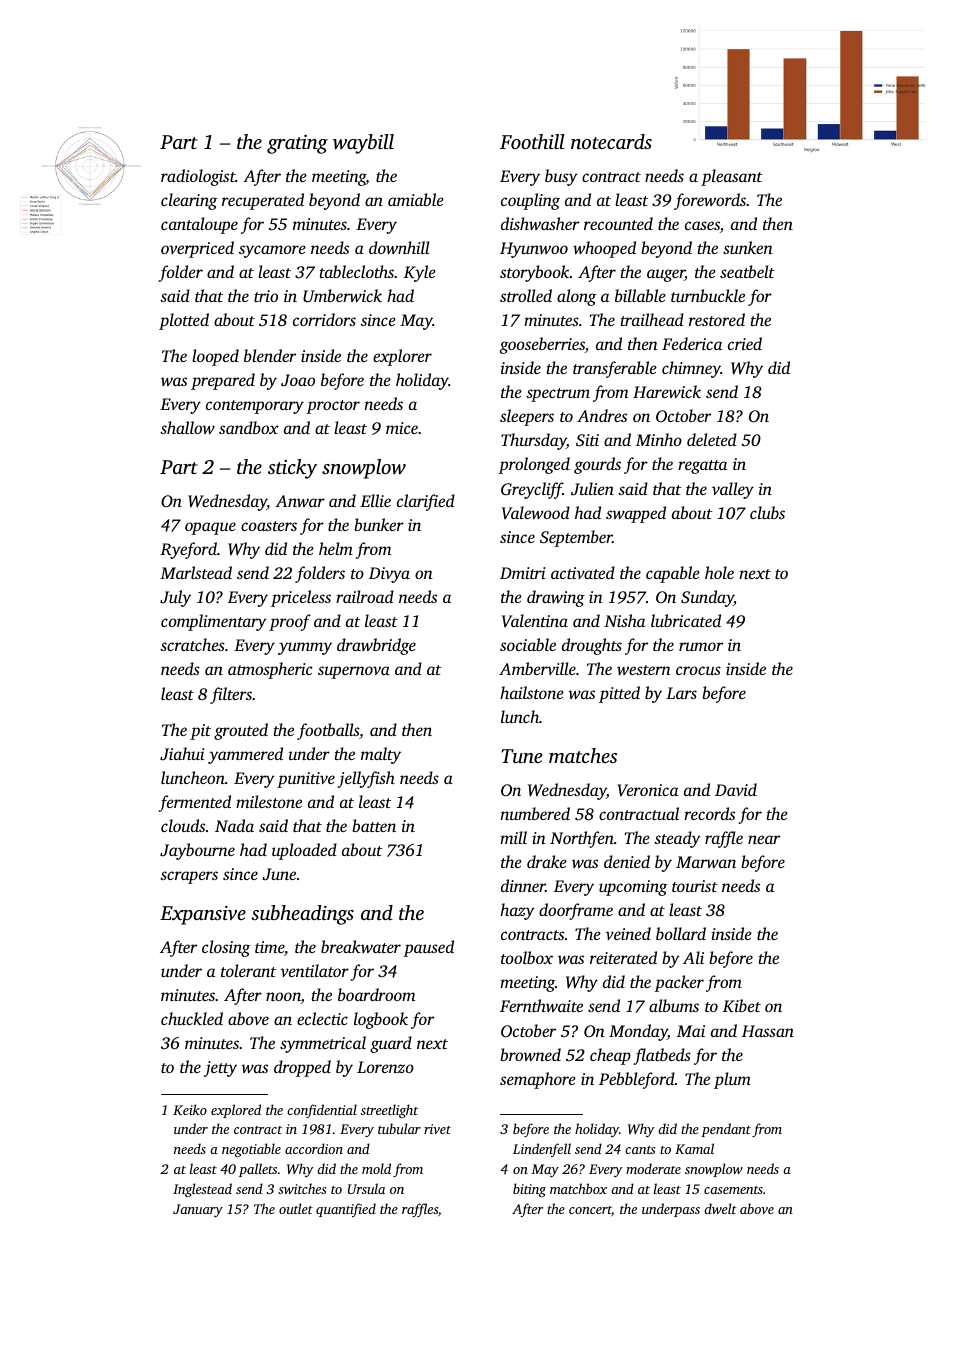 The height and width of the screenshot is (1355, 955). Describe the element at coordinates (532, 141) in the screenshot. I see `Foothill` at that location.
